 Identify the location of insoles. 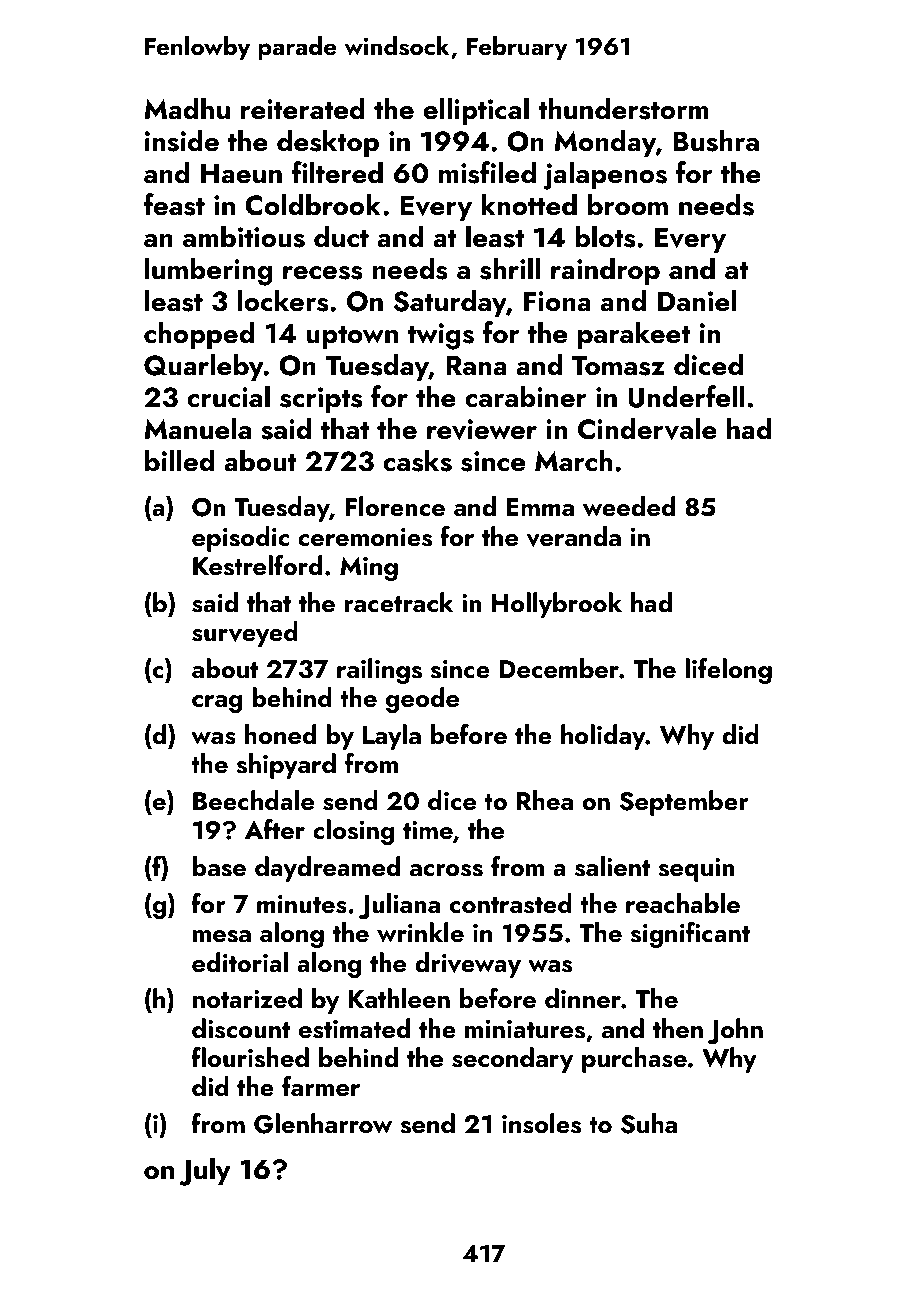
(541, 1123).
